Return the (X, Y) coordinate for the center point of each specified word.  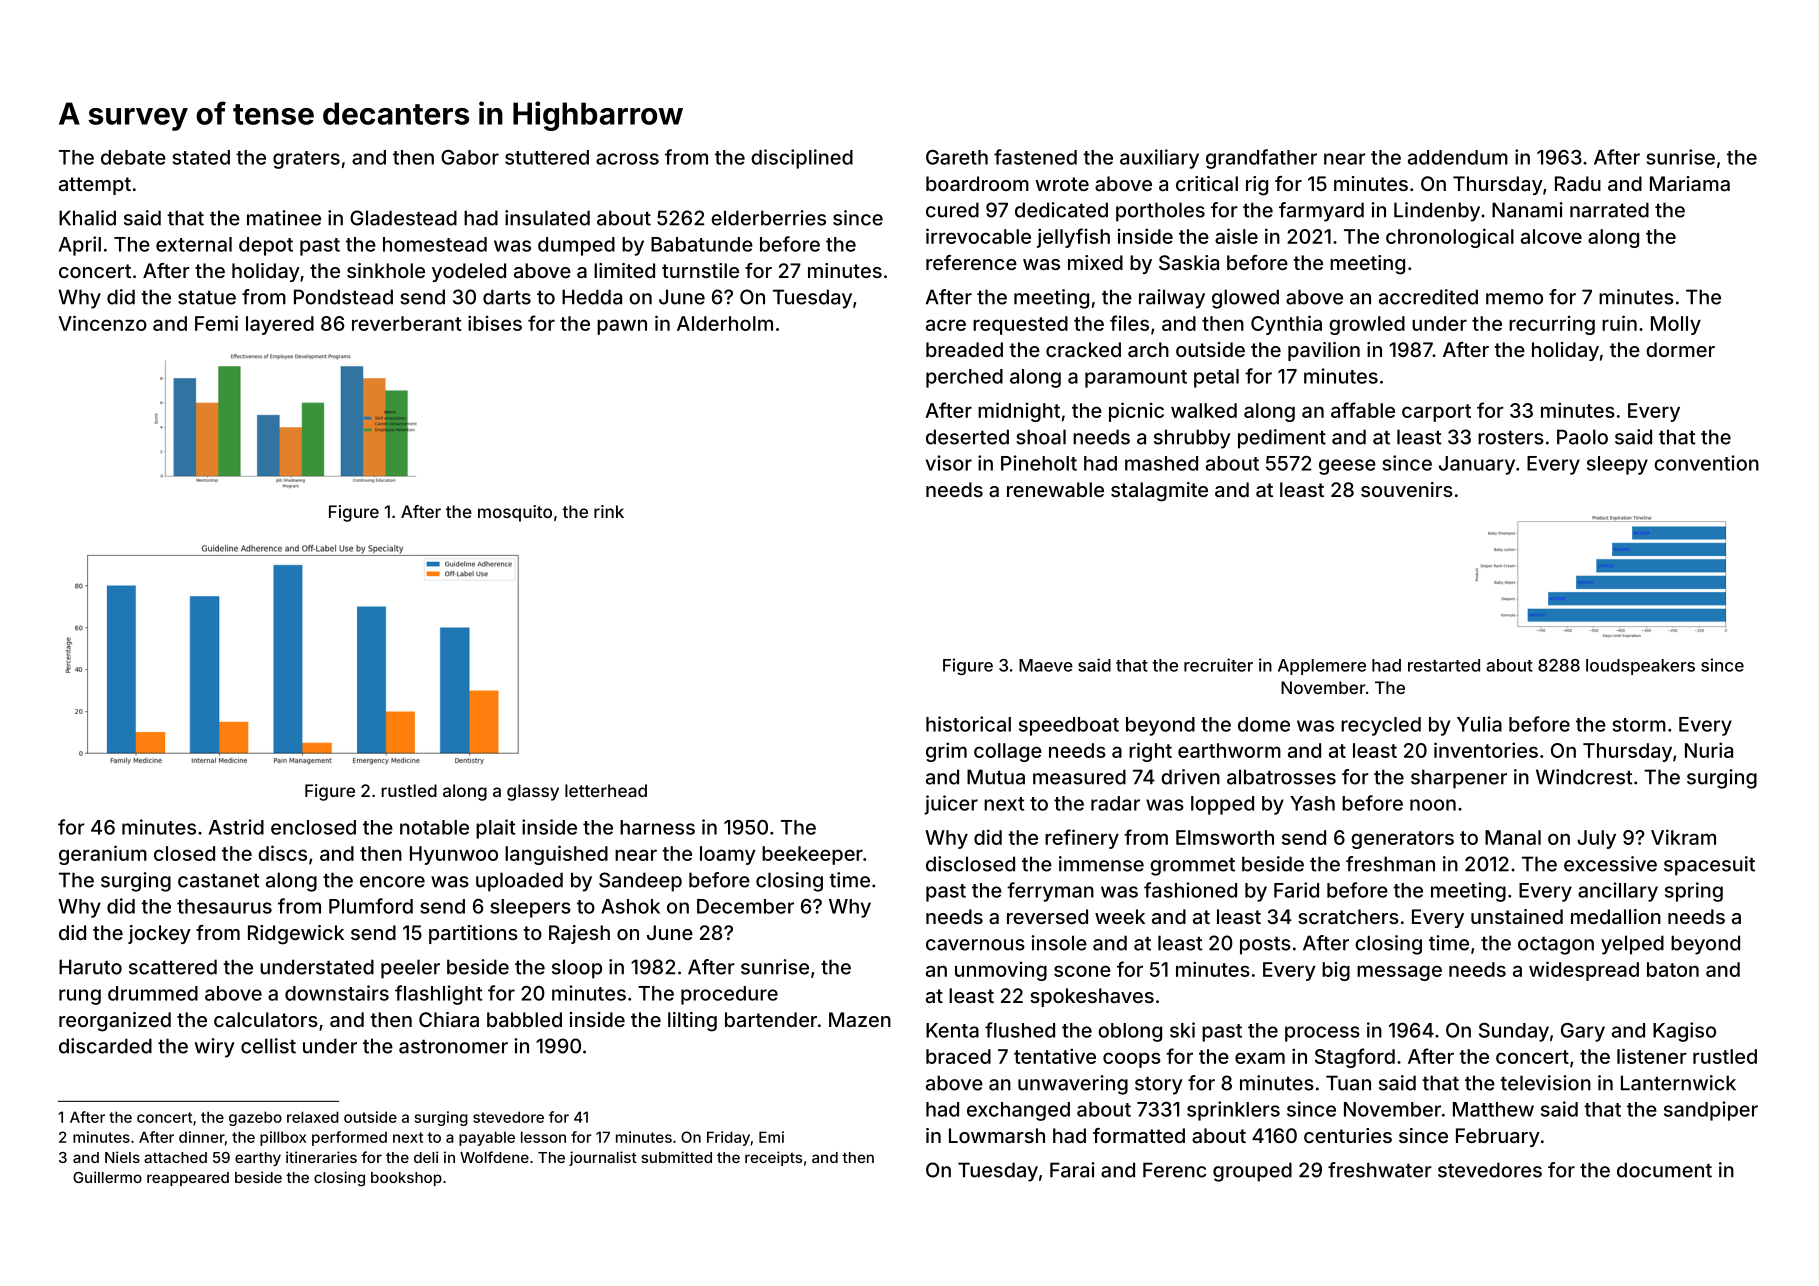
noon (1433, 805)
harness (657, 827)
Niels (122, 1157)
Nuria (1709, 750)
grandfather (1261, 159)
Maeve (1046, 665)
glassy (533, 792)
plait (495, 829)
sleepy (1617, 465)
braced (958, 1056)
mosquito (515, 513)
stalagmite (1159, 492)
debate (133, 157)
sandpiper (1711, 1111)
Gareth (957, 157)
